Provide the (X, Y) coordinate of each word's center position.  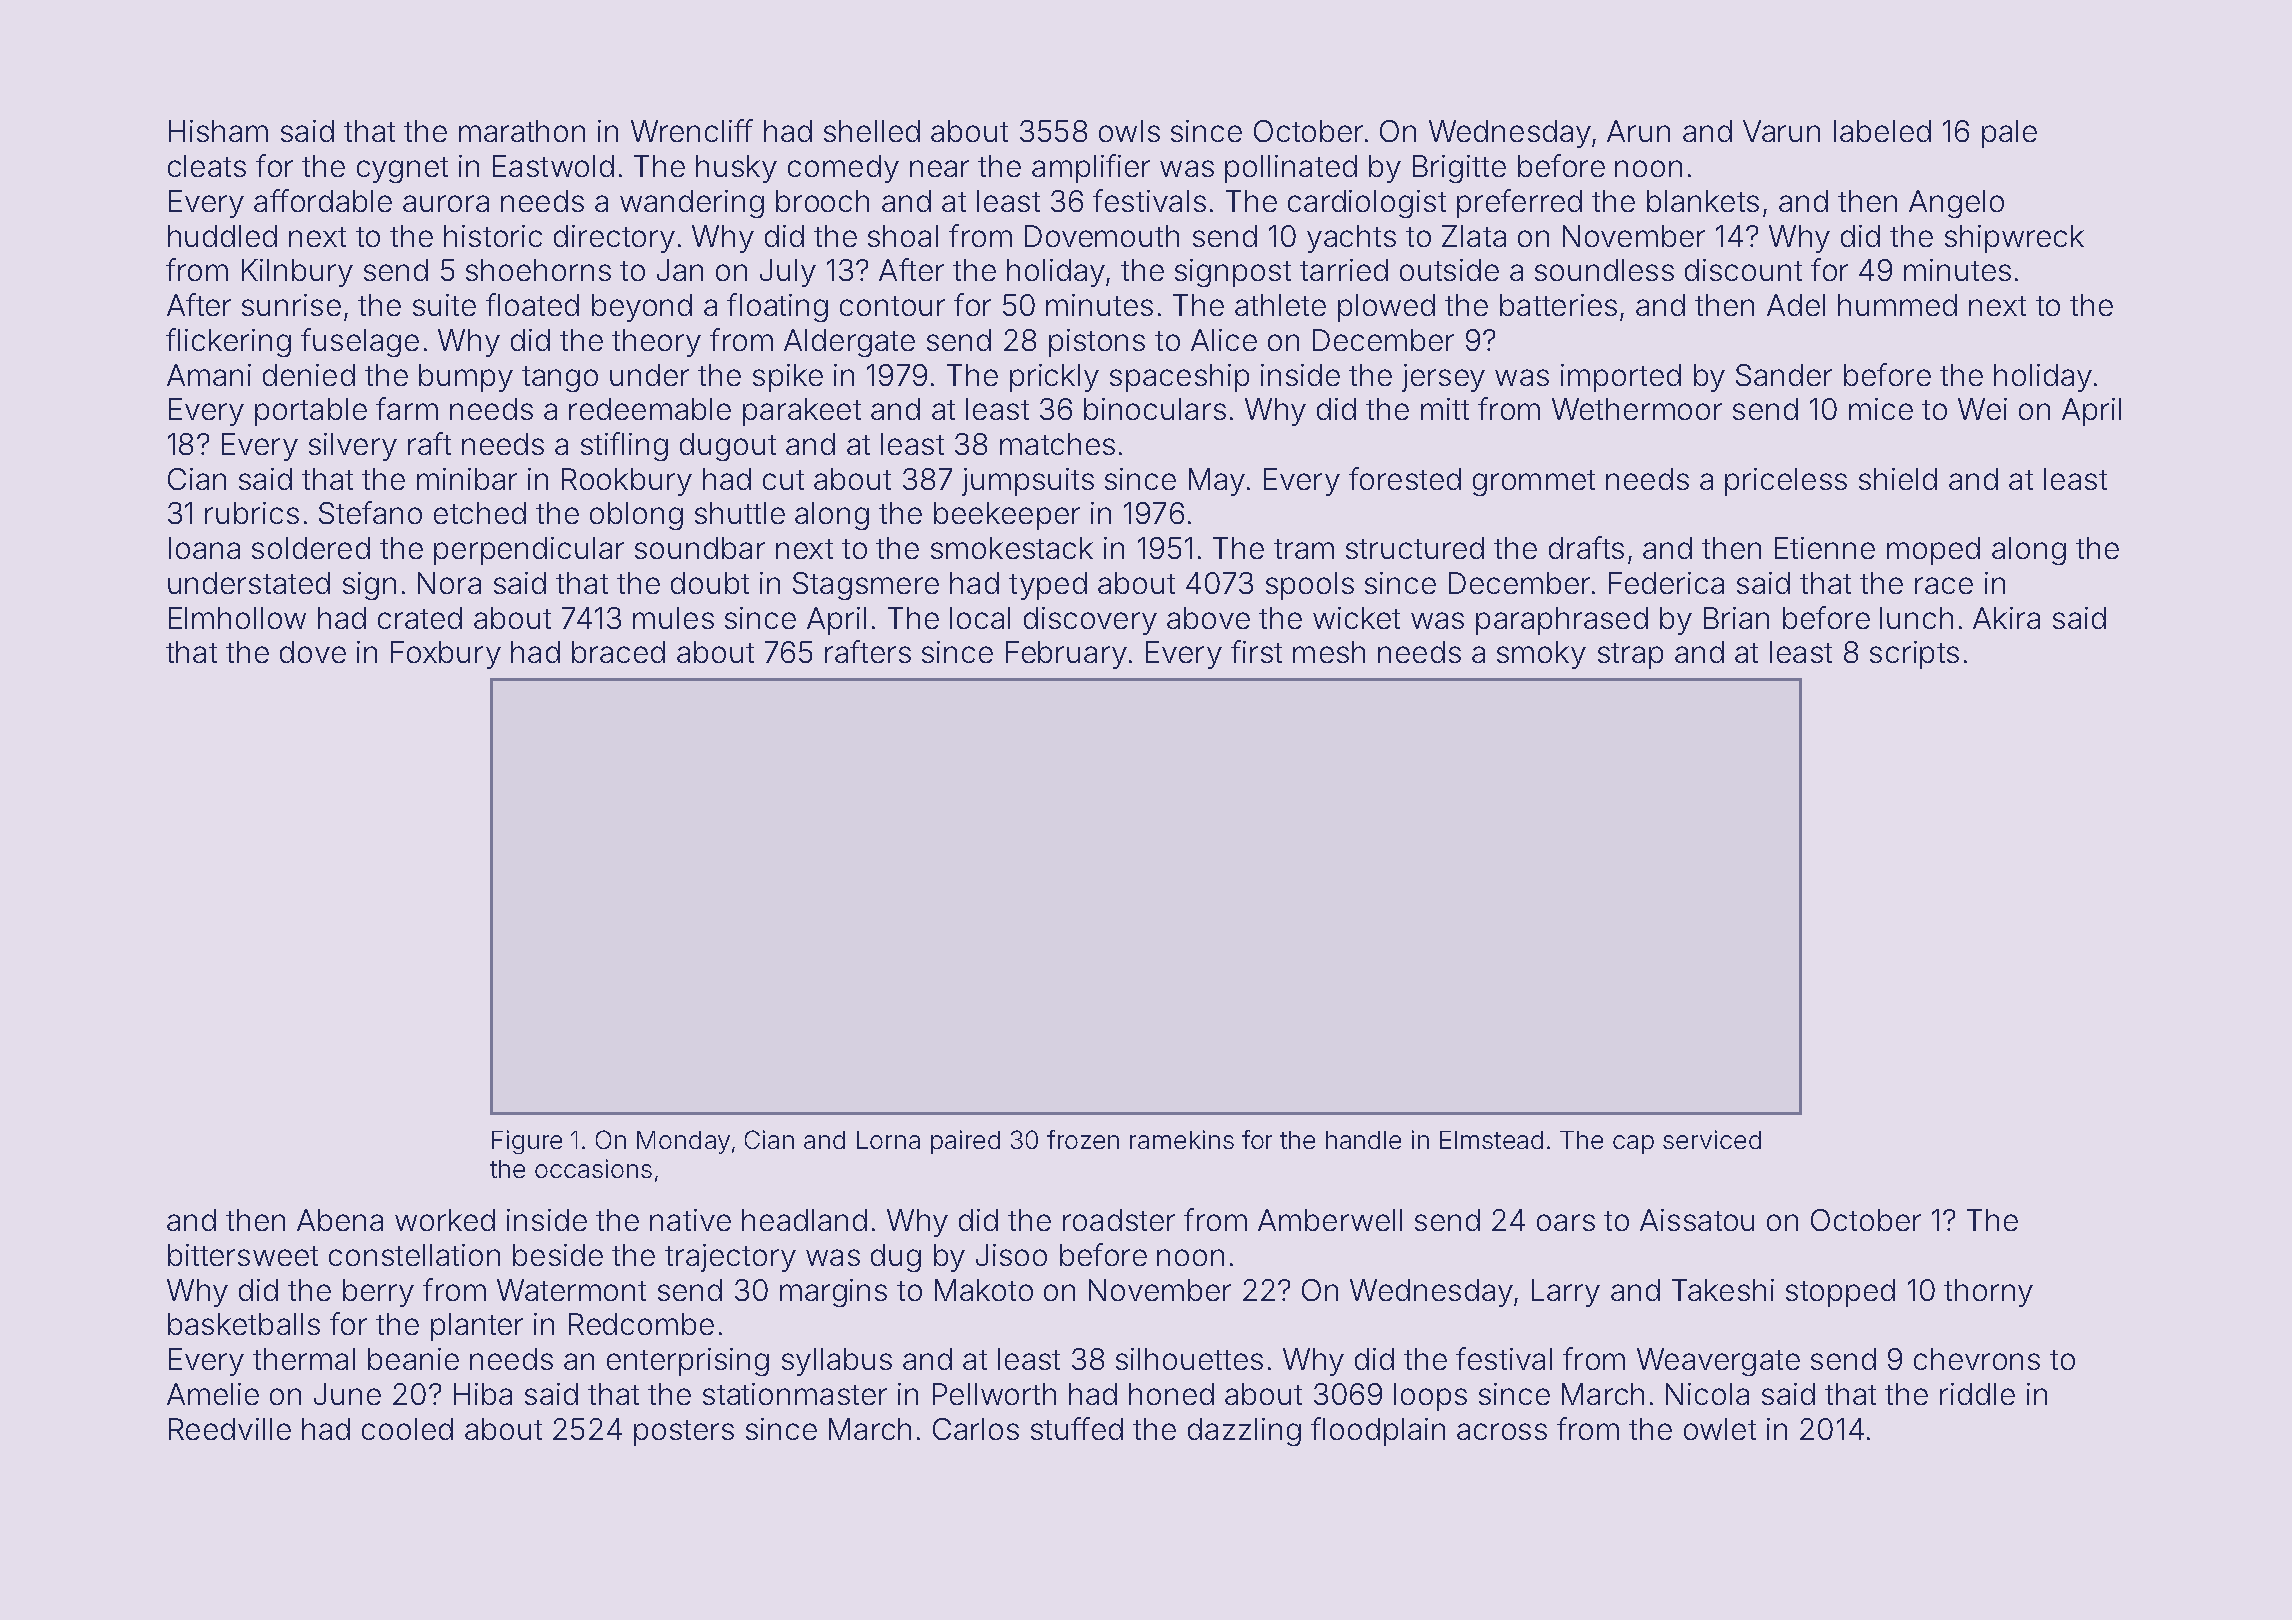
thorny (1988, 1293)
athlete (1280, 305)
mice (1881, 409)
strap (1630, 656)
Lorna (888, 1140)
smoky (1541, 655)
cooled (407, 1429)
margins (833, 1293)
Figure (527, 1142)
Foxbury (446, 655)
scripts (1914, 655)
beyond (642, 308)
